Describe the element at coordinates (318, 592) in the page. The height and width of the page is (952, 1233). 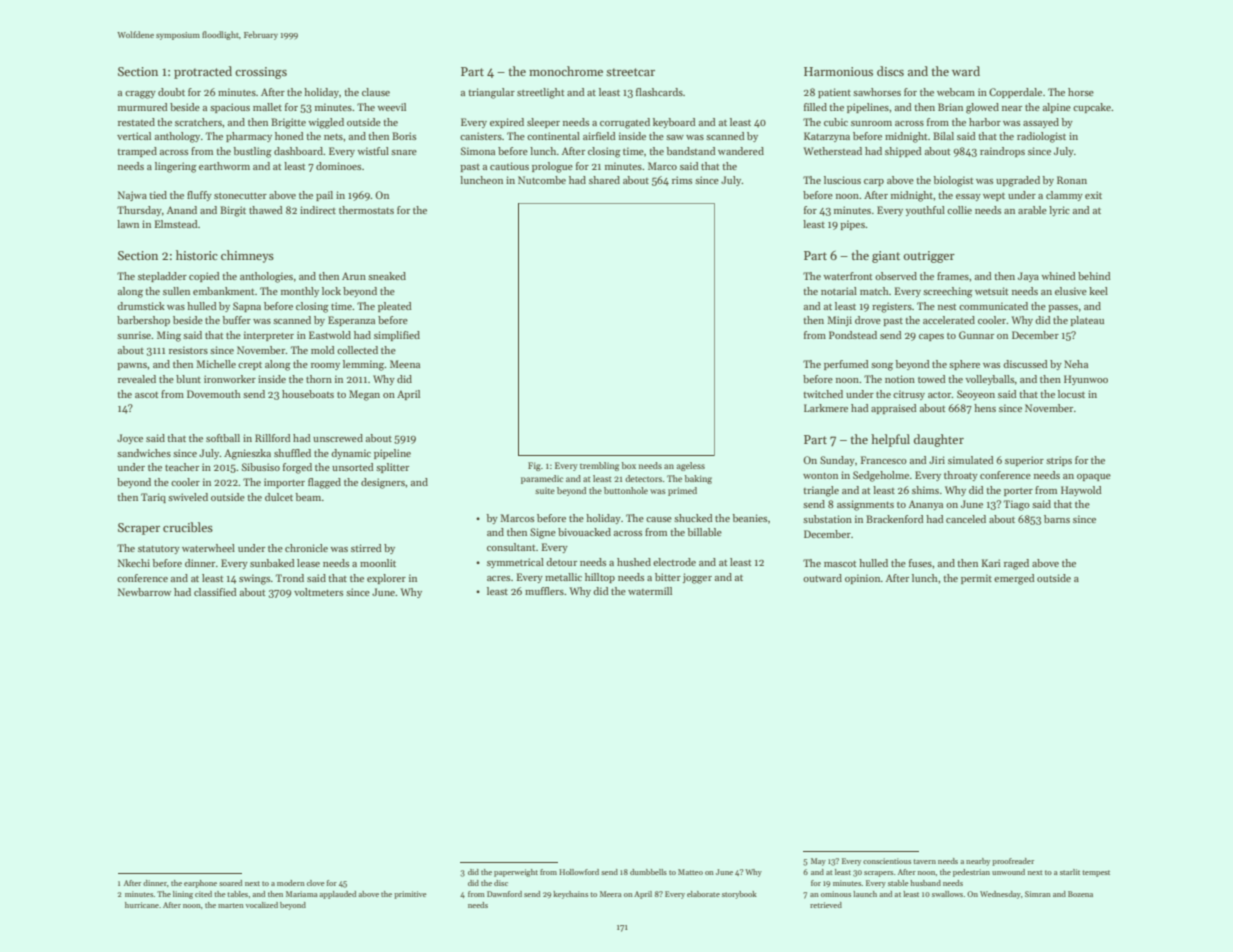
I see `voltmeters` at that location.
